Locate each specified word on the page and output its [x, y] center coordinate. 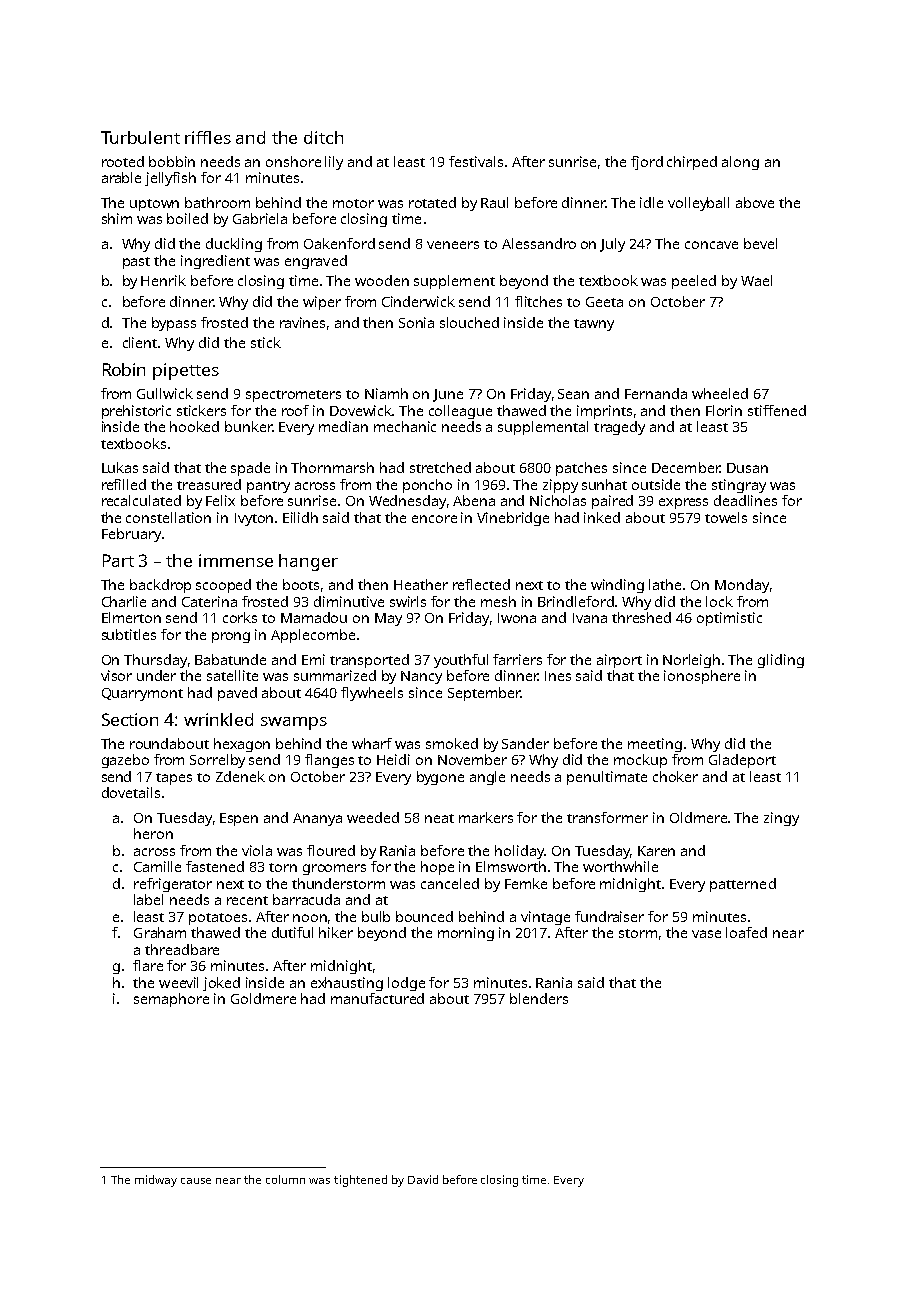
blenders [539, 998]
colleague [460, 412]
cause [196, 1181]
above [755, 202]
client [141, 342]
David [423, 1179]
